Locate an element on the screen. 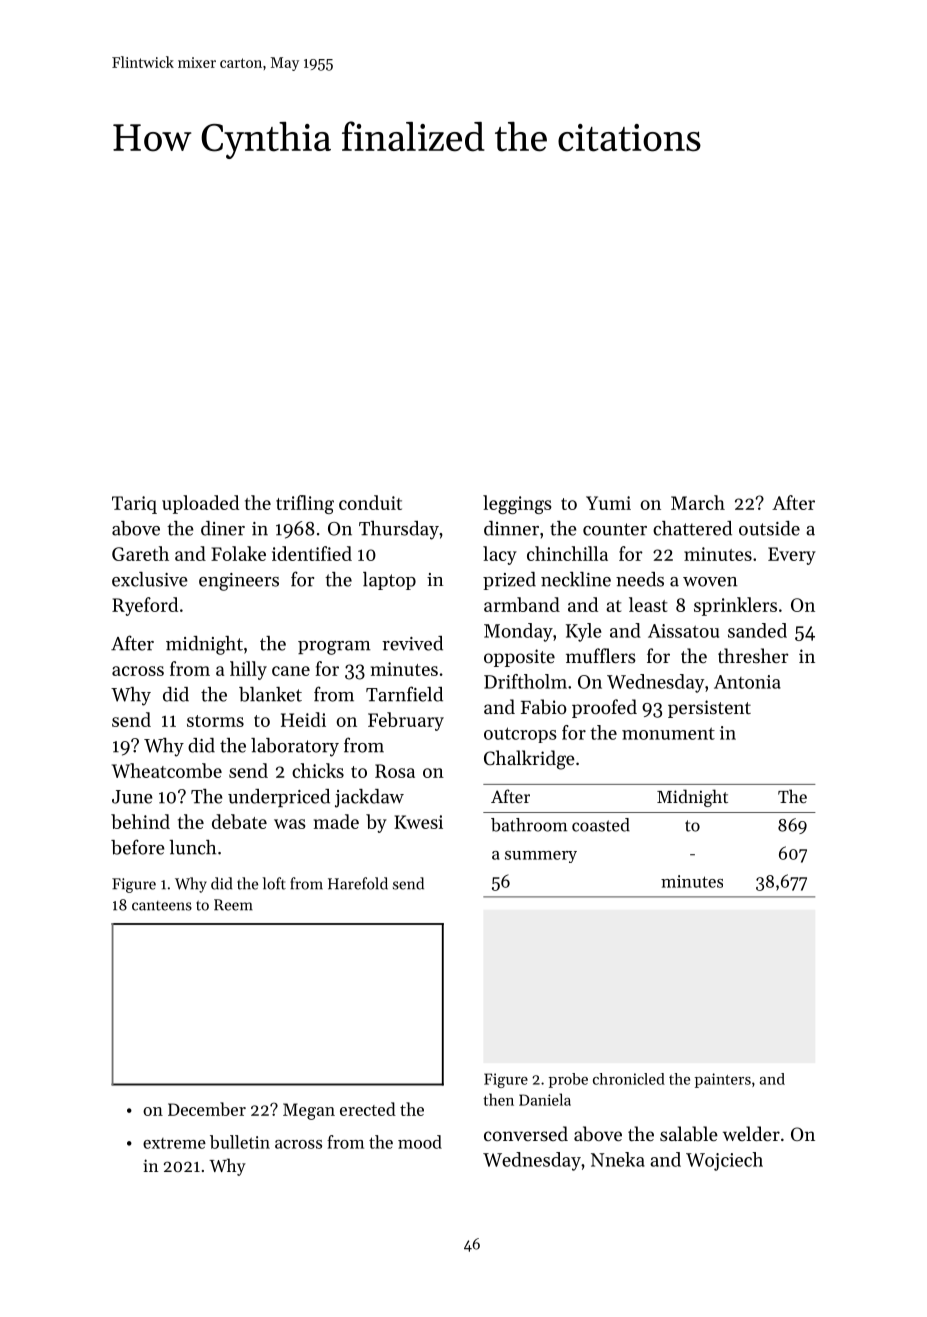 The height and width of the screenshot is (1317, 927). mood is located at coordinates (420, 1142).
